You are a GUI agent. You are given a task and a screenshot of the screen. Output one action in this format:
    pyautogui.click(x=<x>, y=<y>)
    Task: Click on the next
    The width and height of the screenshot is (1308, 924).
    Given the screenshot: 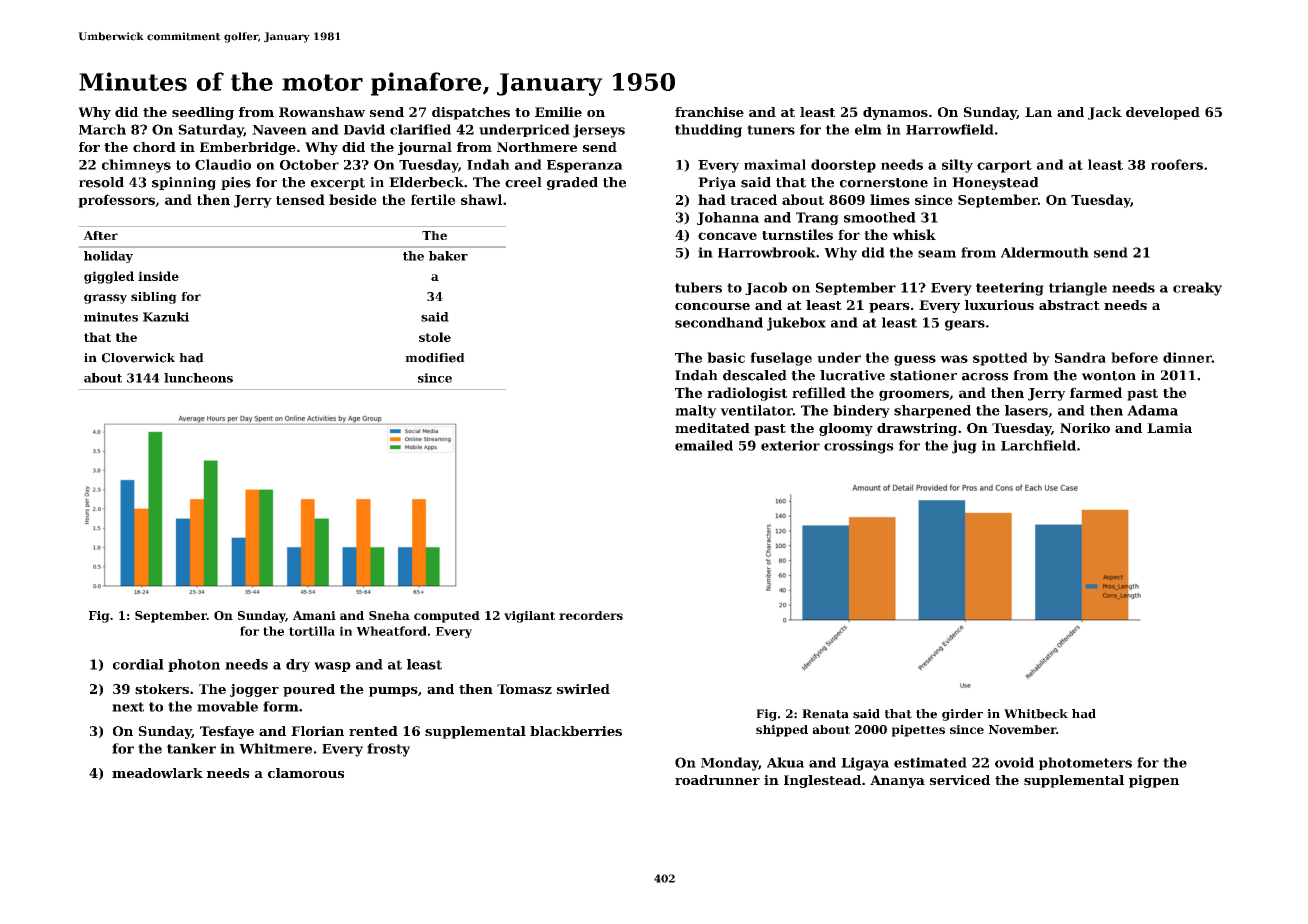 What is the action you would take?
    pyautogui.click(x=128, y=707)
